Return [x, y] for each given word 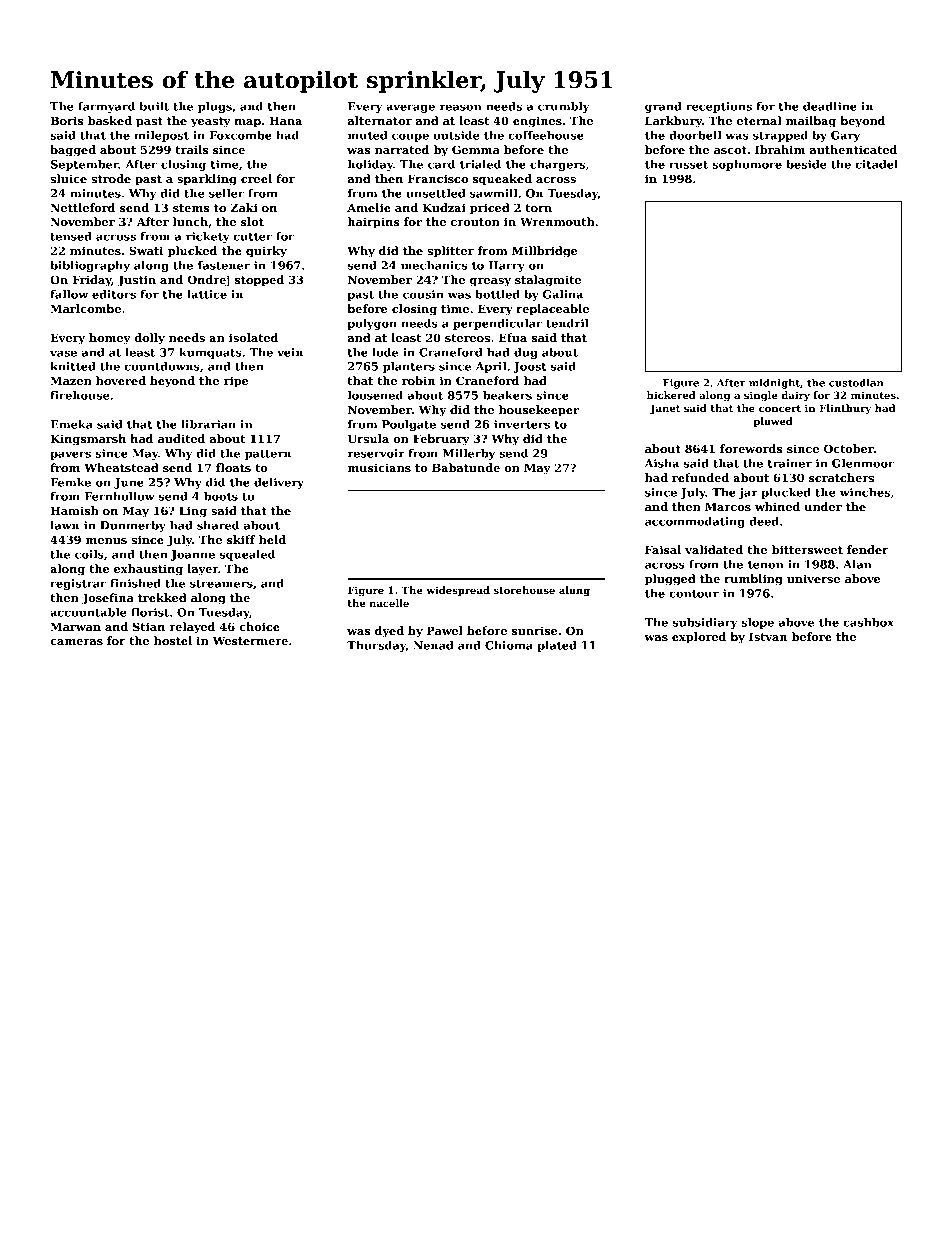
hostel [173, 640]
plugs [215, 107]
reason [460, 107]
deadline [830, 106]
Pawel [445, 630]
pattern [268, 455]
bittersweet [807, 549]
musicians [379, 467]
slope [757, 623]
